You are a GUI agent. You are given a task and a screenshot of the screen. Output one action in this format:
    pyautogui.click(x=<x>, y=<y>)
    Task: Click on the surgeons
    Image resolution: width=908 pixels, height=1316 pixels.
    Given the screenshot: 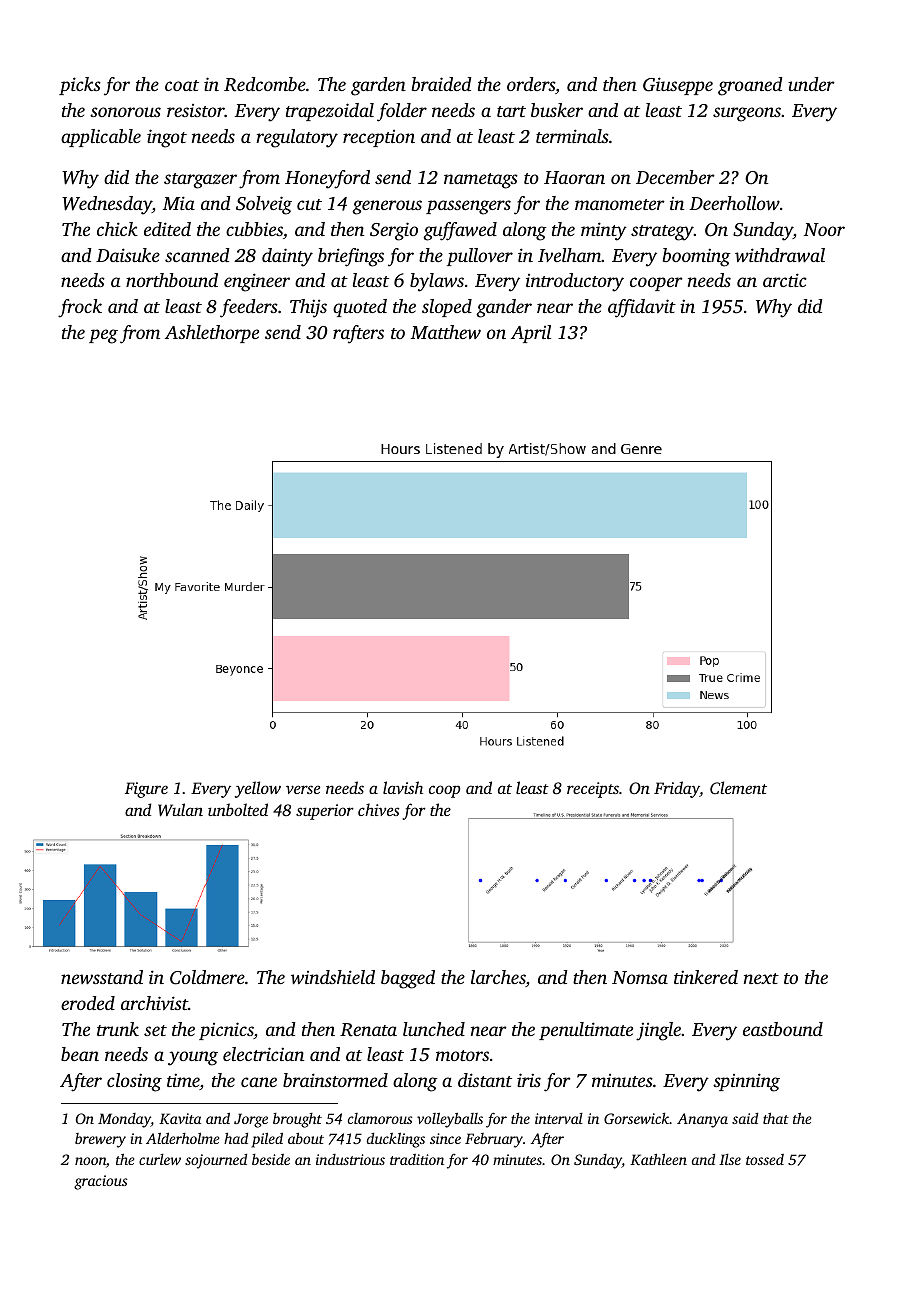 What is the action you would take?
    pyautogui.click(x=747, y=114)
